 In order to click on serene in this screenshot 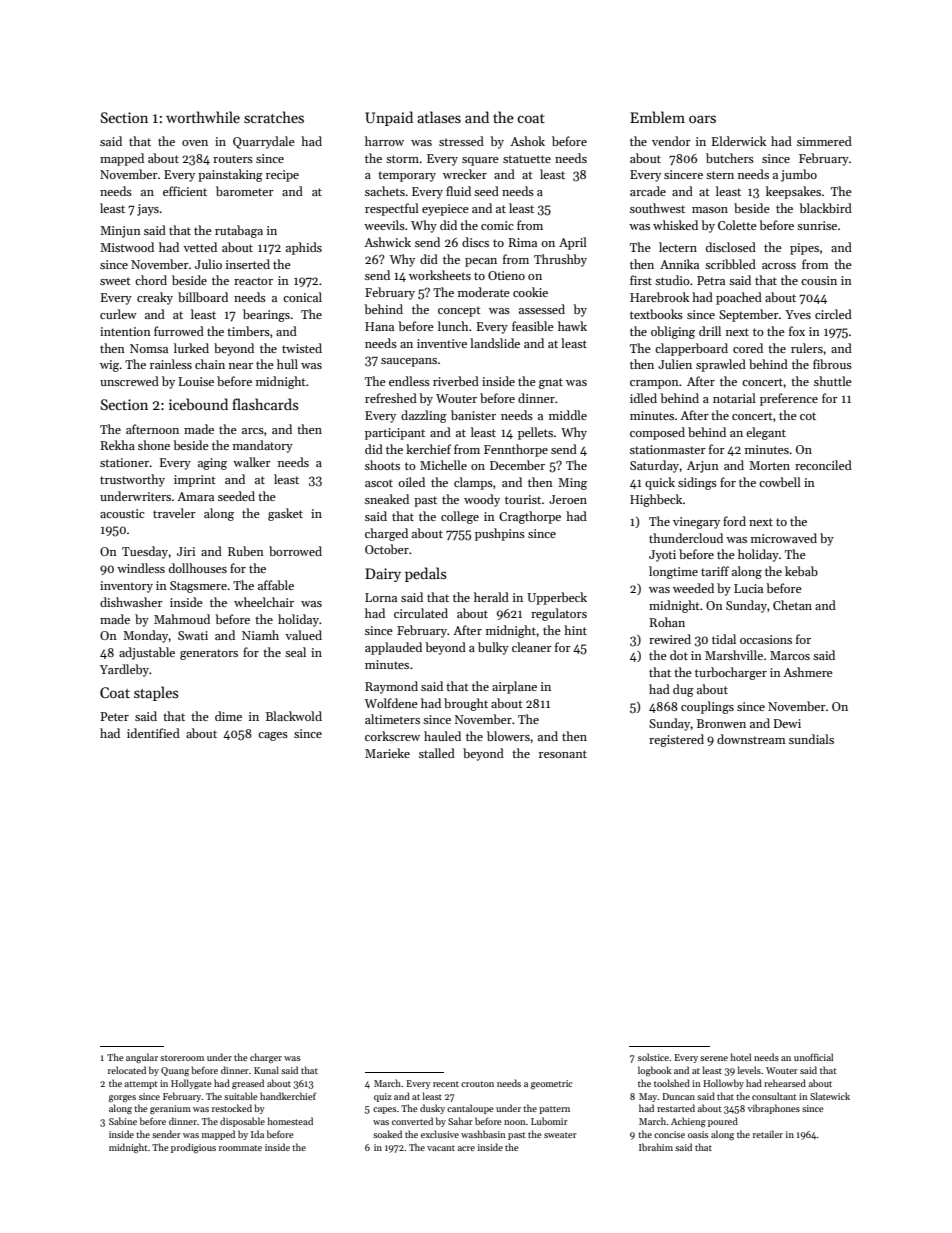, I will do `click(714, 1058)`.
